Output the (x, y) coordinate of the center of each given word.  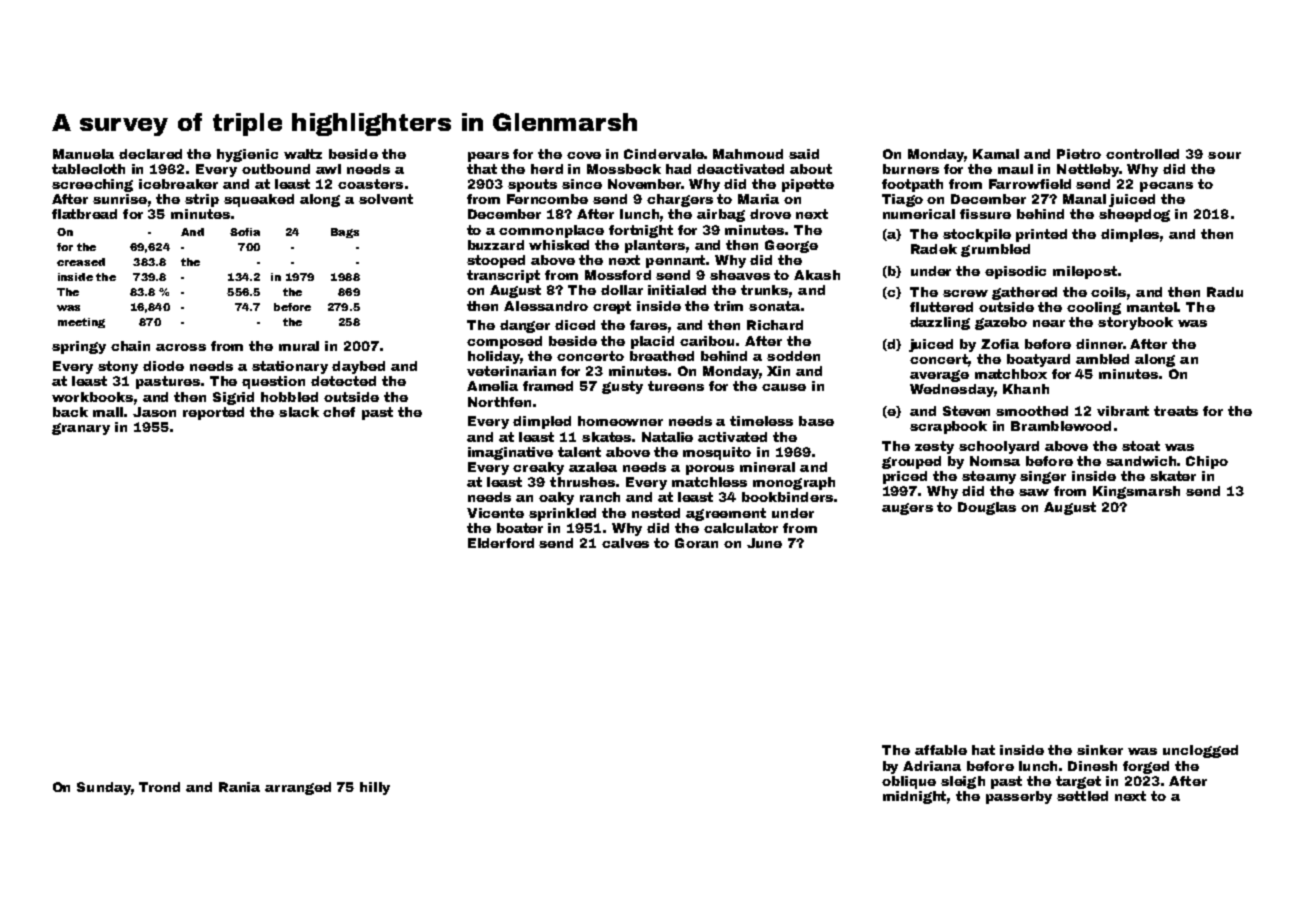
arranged (298, 788)
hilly (375, 788)
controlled (1142, 154)
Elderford (501, 543)
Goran (696, 543)
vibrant (1123, 411)
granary (81, 429)
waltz (303, 154)
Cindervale (664, 154)
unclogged (1200, 751)
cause (784, 387)
